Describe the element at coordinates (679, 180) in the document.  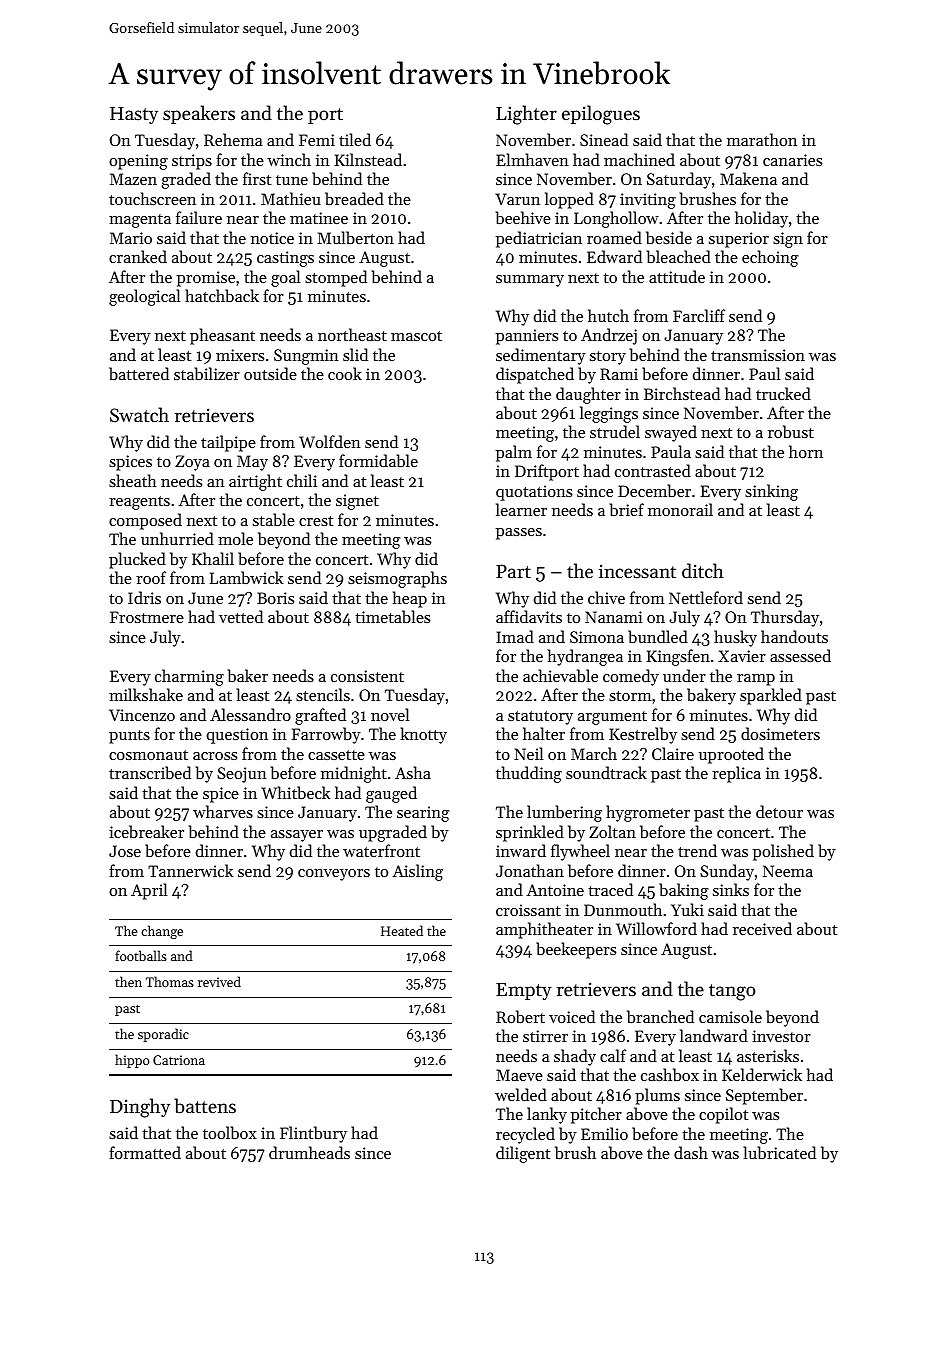
I see `Saturday` at that location.
